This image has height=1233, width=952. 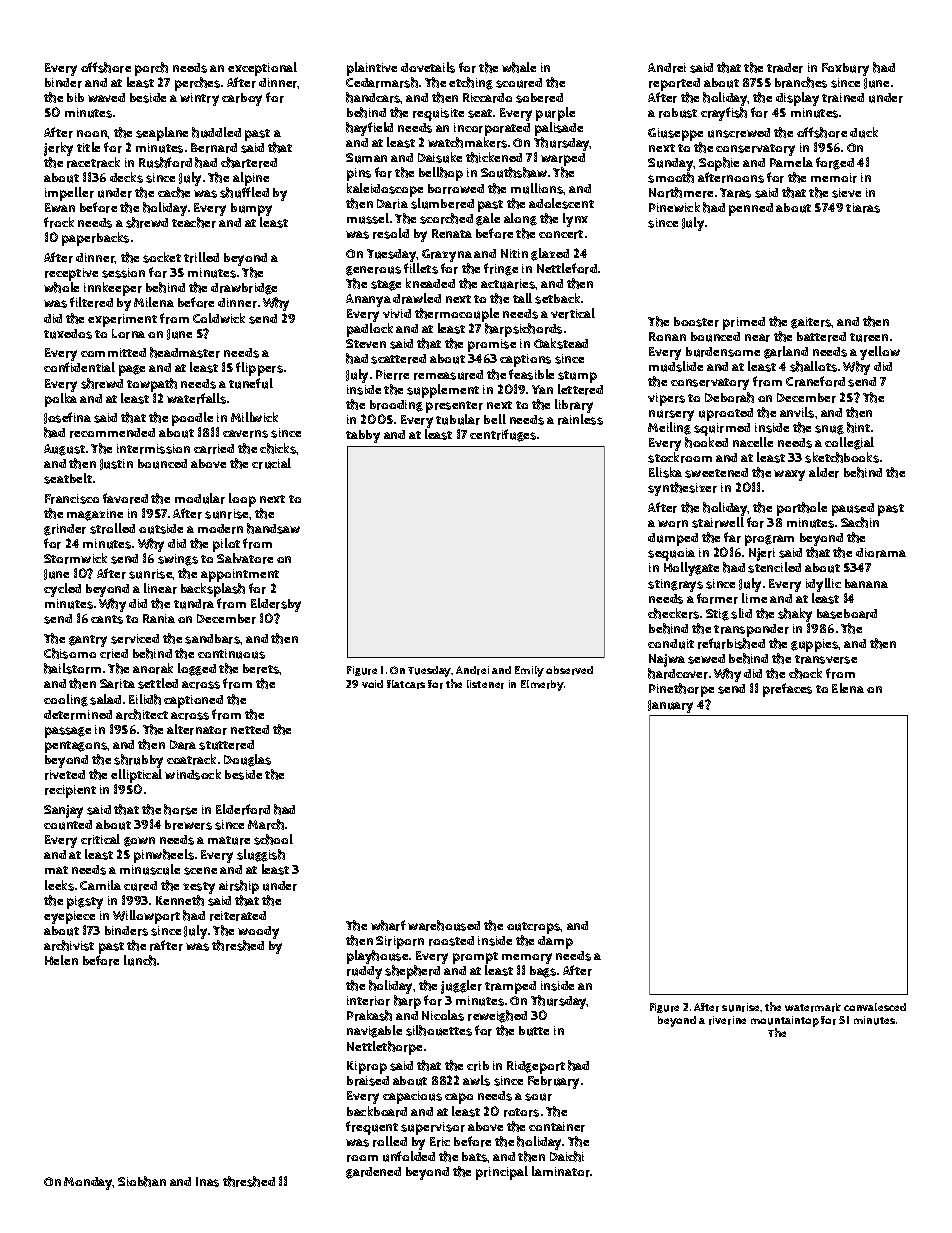 I want to click on squirmed, so click(x=722, y=429).
